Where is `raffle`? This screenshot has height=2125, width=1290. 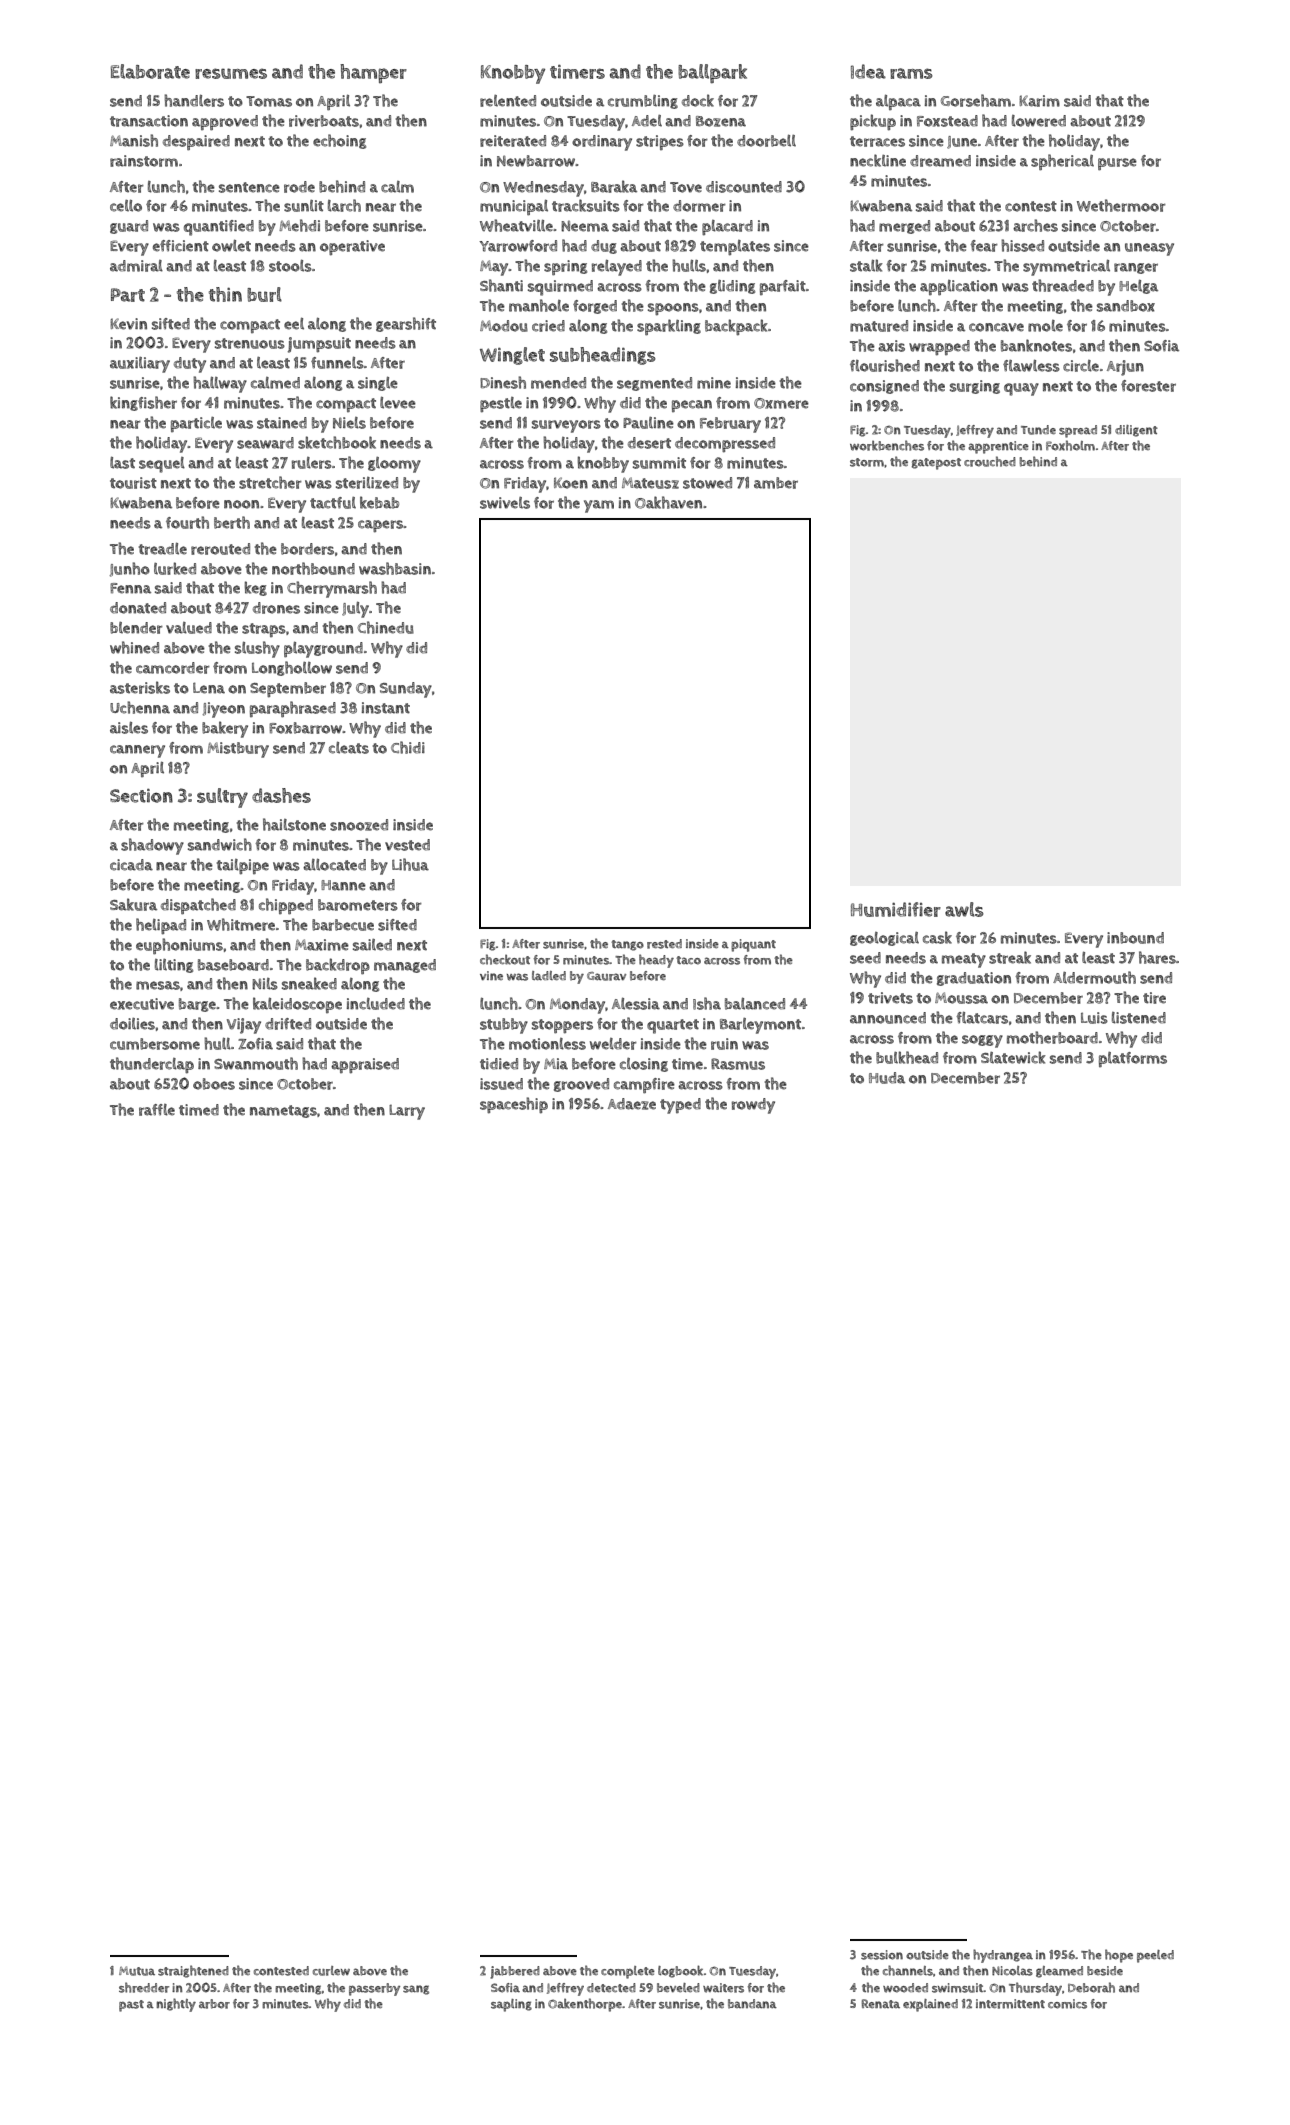 raffle is located at coordinates (157, 1110).
